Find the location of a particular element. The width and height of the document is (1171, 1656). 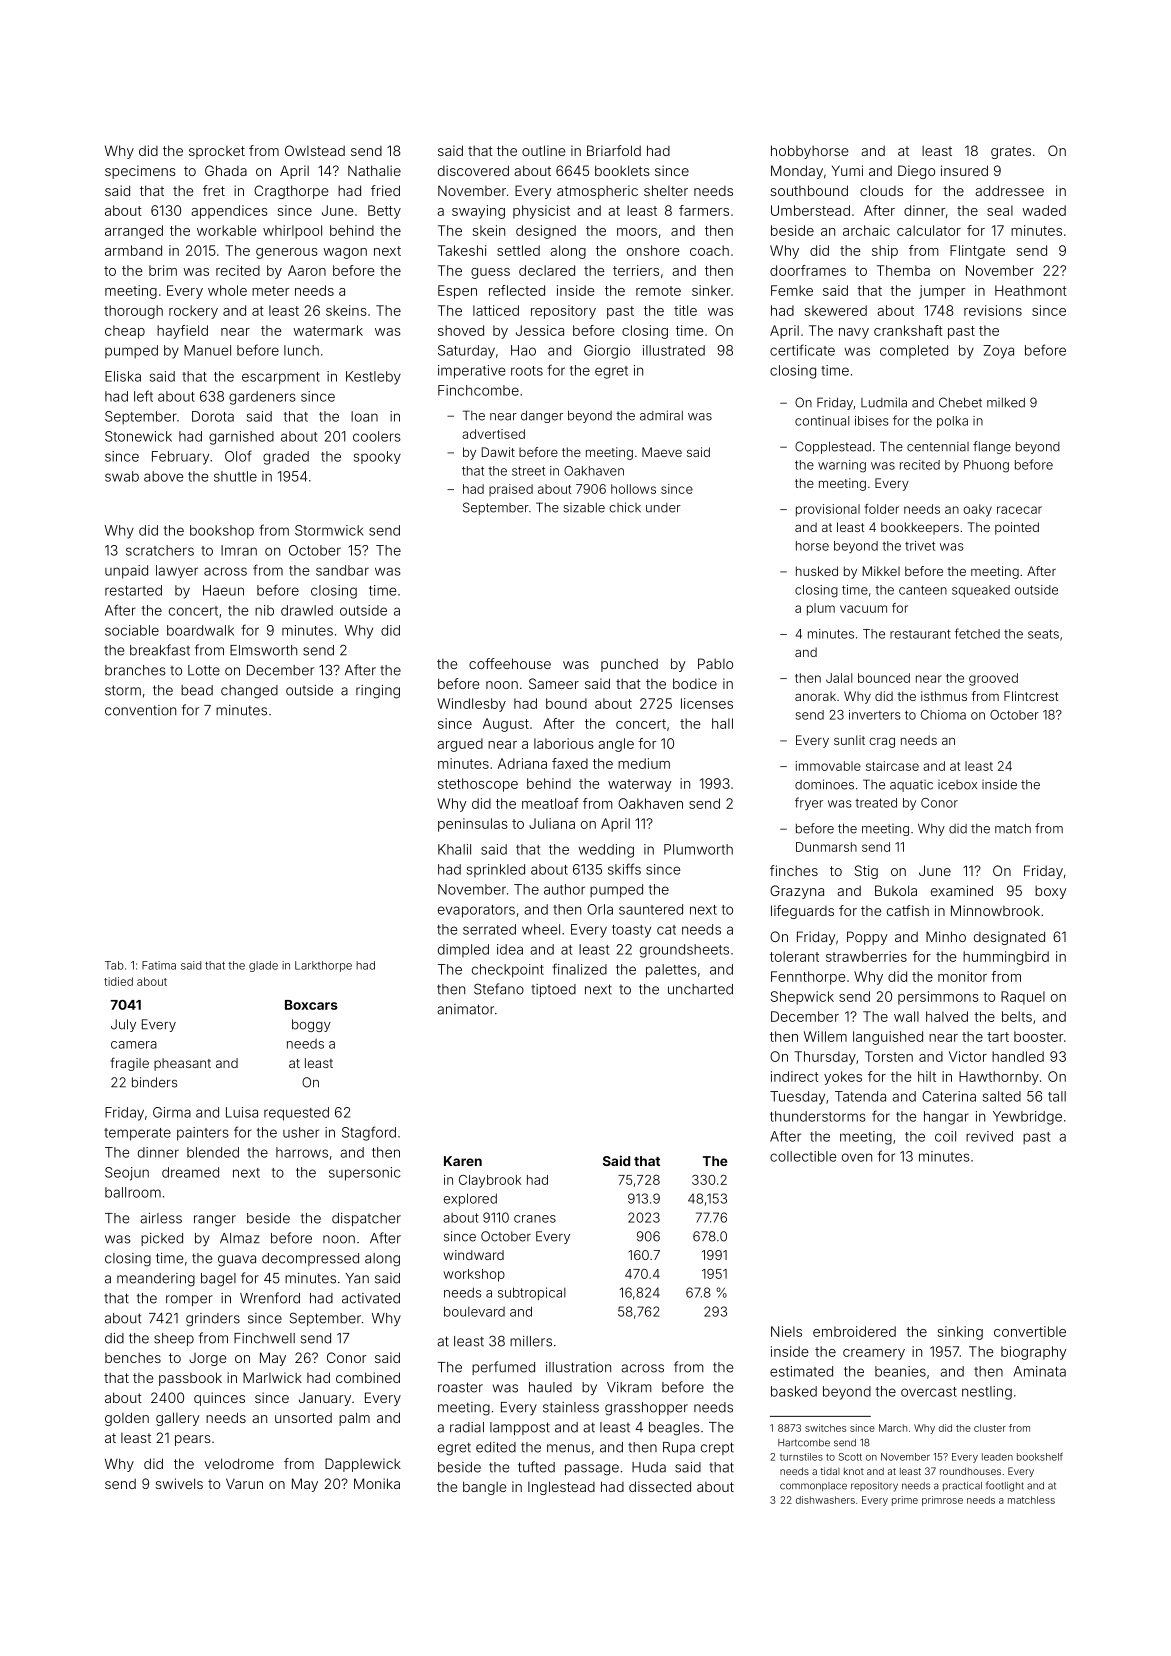

languished is located at coordinates (888, 1038).
